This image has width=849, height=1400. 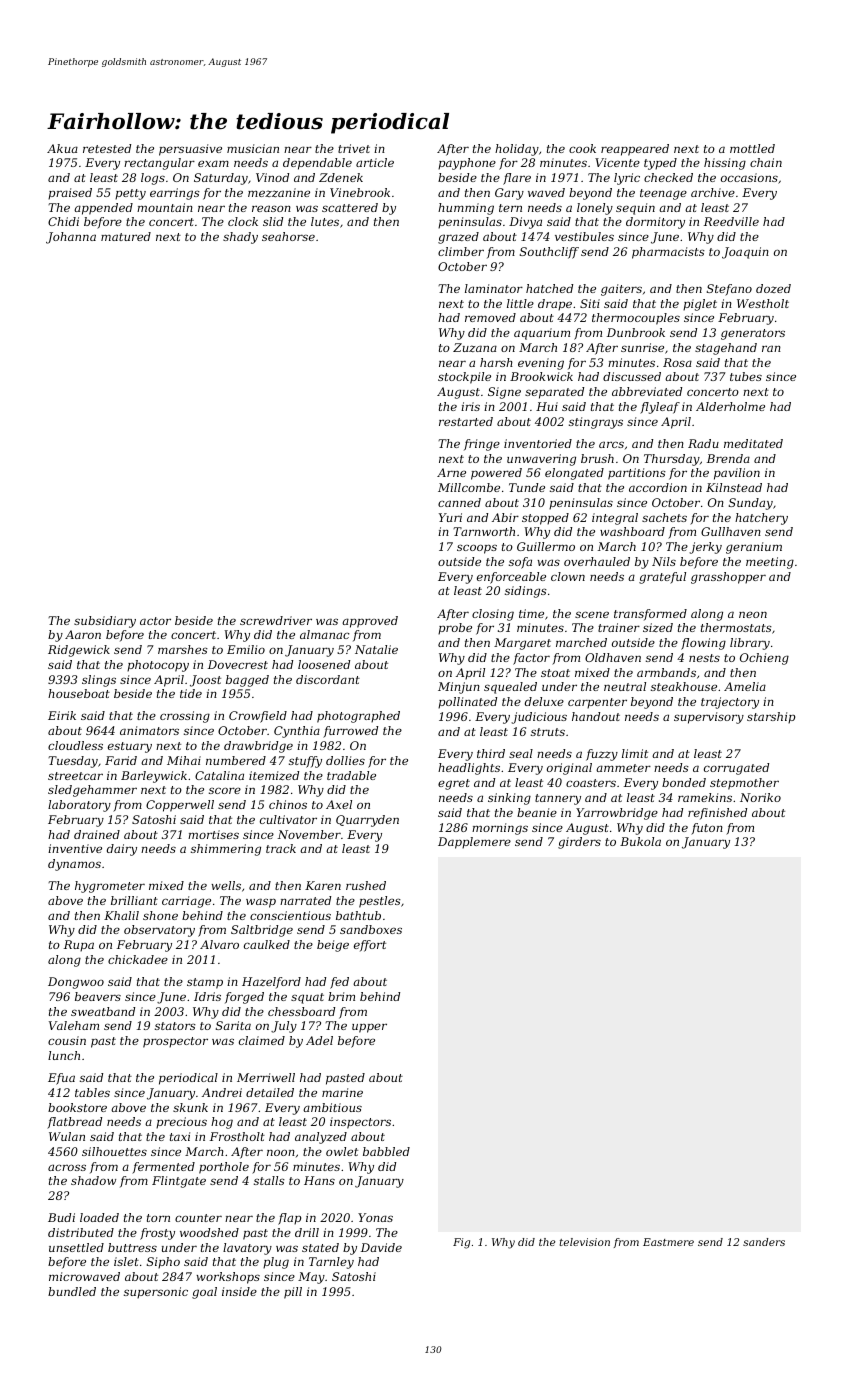 I want to click on tubes, so click(x=746, y=376).
